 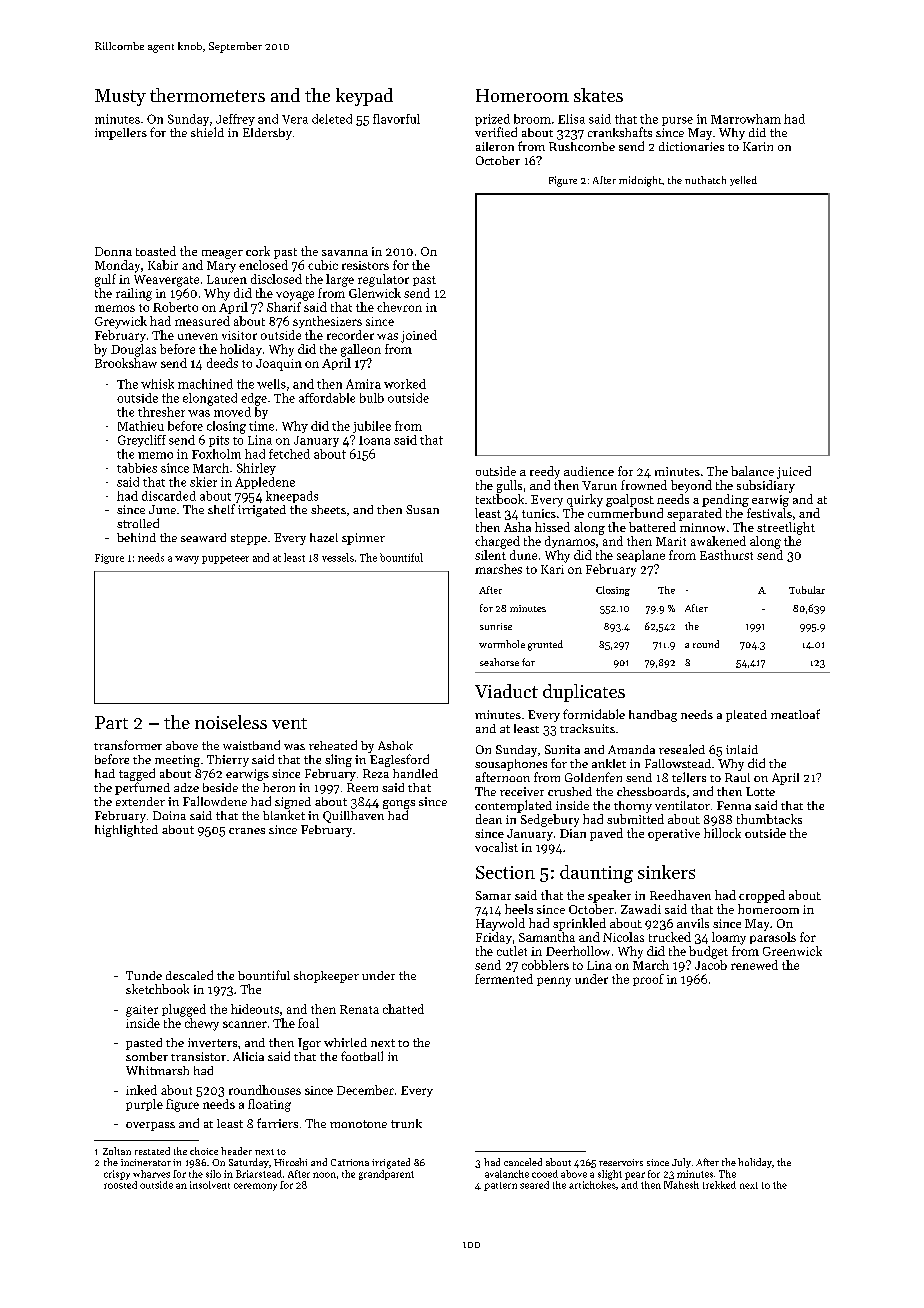 What do you see at coordinates (249, 539) in the screenshot?
I see `steppe` at bounding box center [249, 539].
